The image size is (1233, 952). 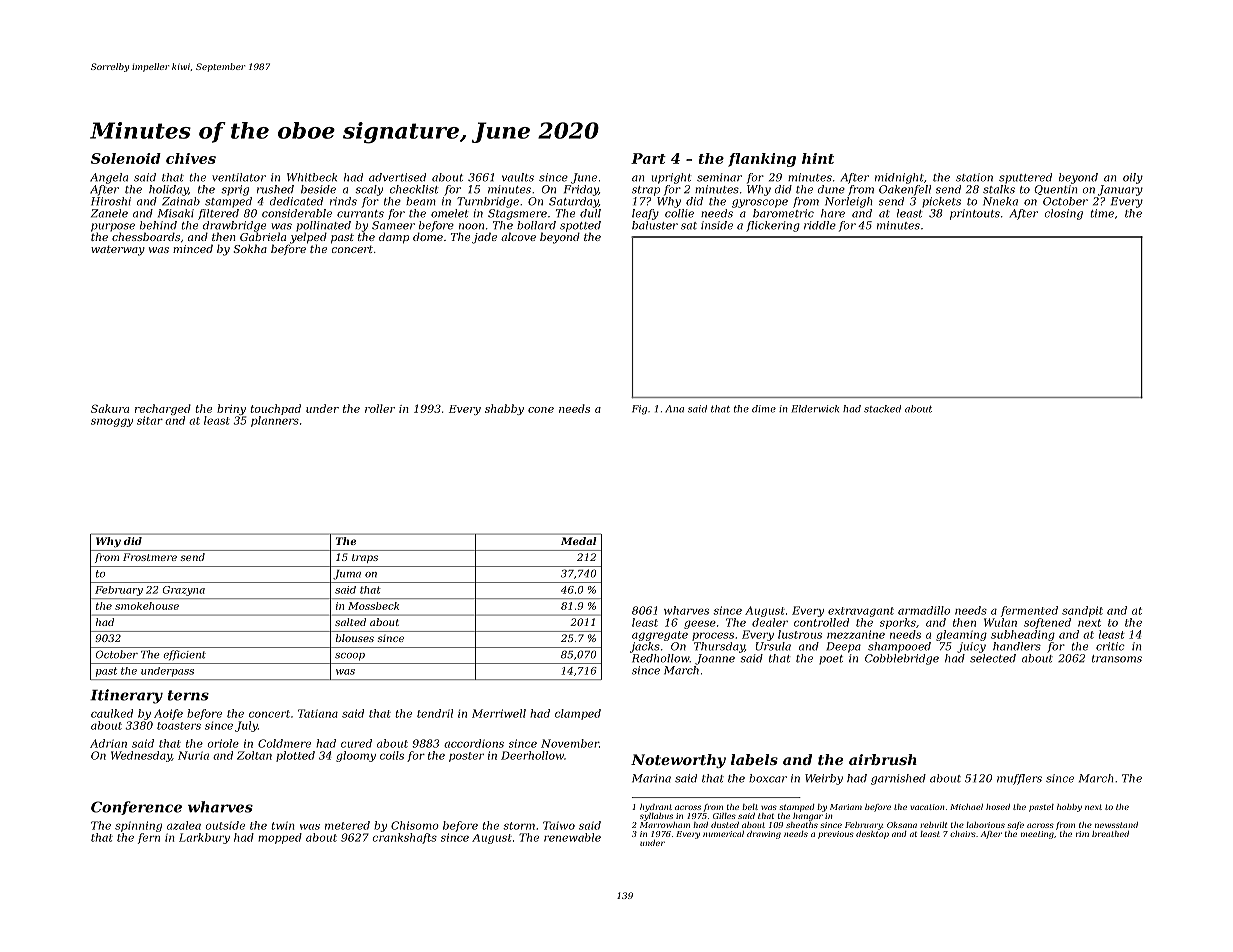 I want to click on extravagant, so click(x=861, y=612).
